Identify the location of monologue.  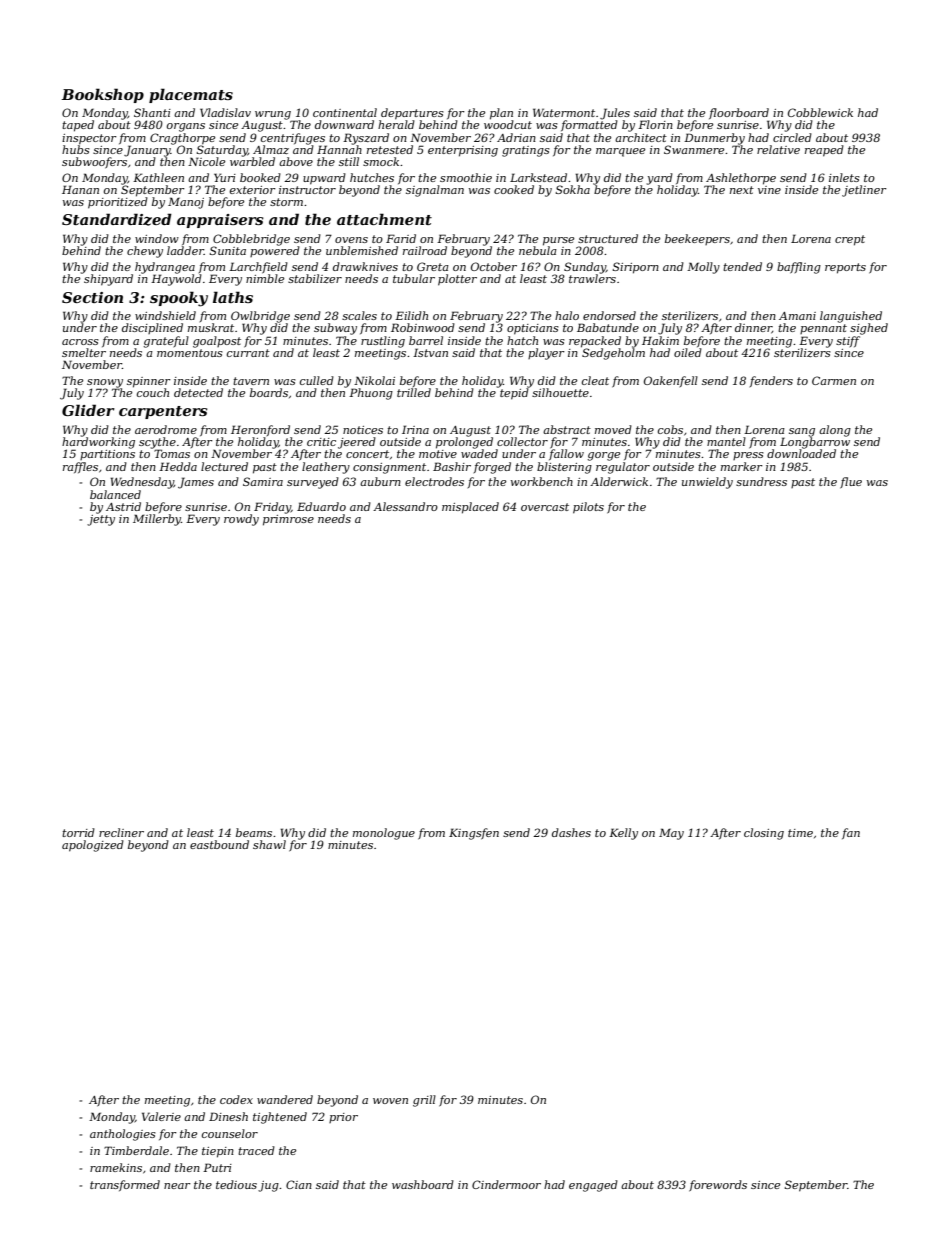
(384, 834).
